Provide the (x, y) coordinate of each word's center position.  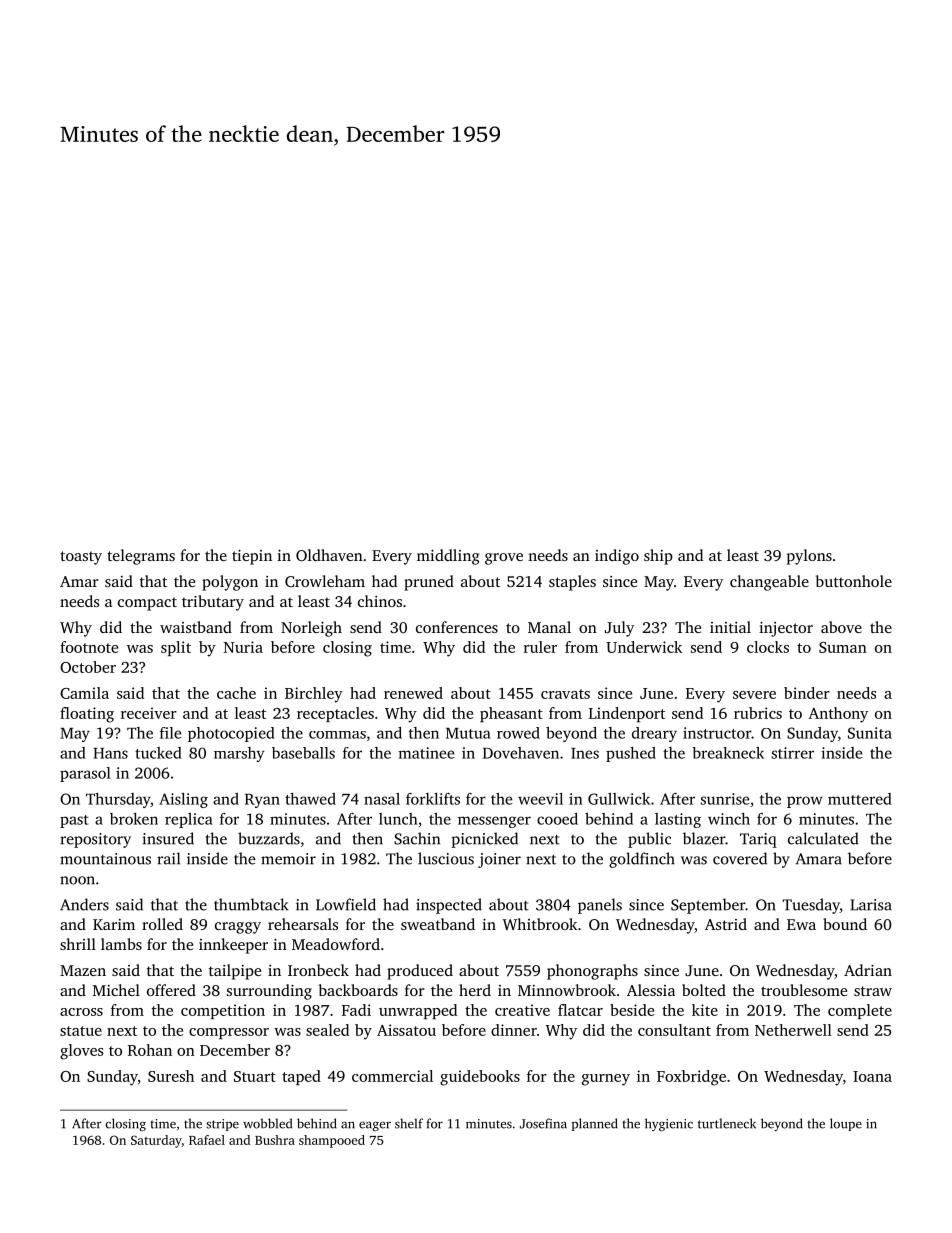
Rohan (150, 1050)
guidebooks (480, 1078)
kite (705, 1010)
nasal (382, 799)
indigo (617, 557)
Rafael (207, 1140)
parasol (85, 774)
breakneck (728, 753)
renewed (413, 693)
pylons (809, 557)
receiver (149, 713)
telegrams (141, 557)
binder (807, 693)
